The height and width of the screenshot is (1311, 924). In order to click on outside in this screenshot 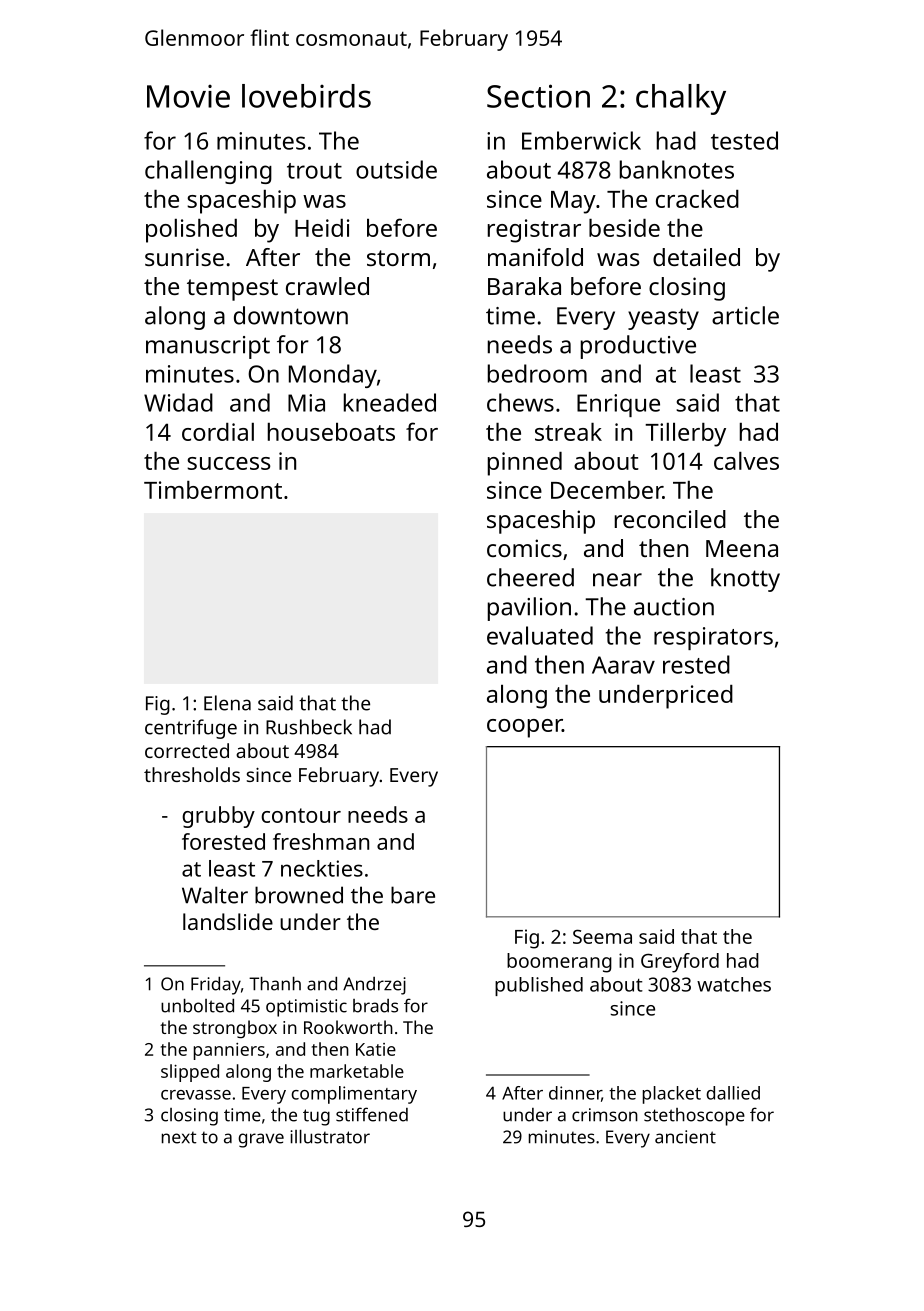, I will do `click(396, 169)`.
